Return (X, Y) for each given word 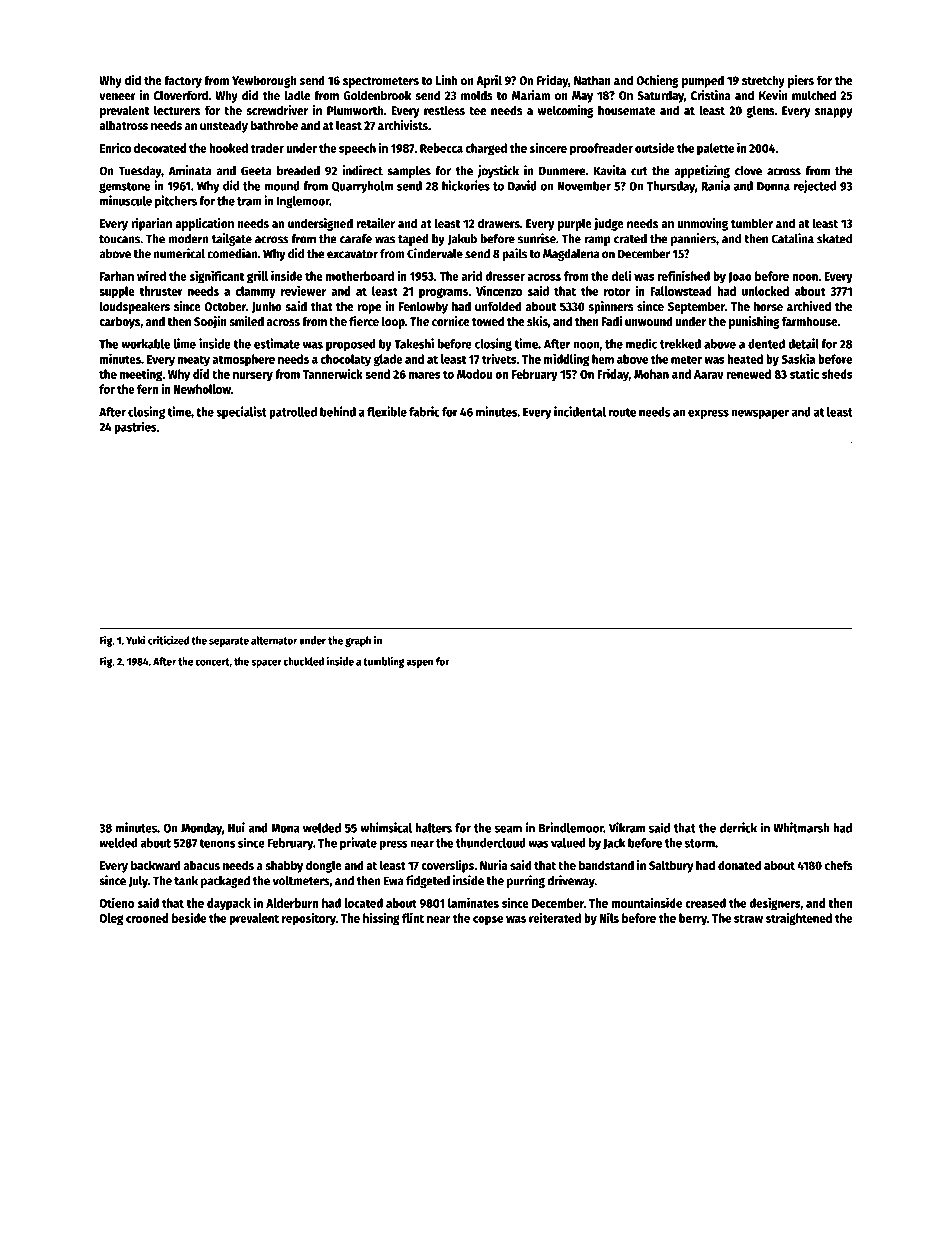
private (358, 843)
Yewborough (264, 81)
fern (147, 389)
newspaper (760, 414)
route (622, 412)
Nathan (592, 80)
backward (156, 865)
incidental (580, 411)
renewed (748, 374)
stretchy (763, 81)
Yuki (136, 640)
